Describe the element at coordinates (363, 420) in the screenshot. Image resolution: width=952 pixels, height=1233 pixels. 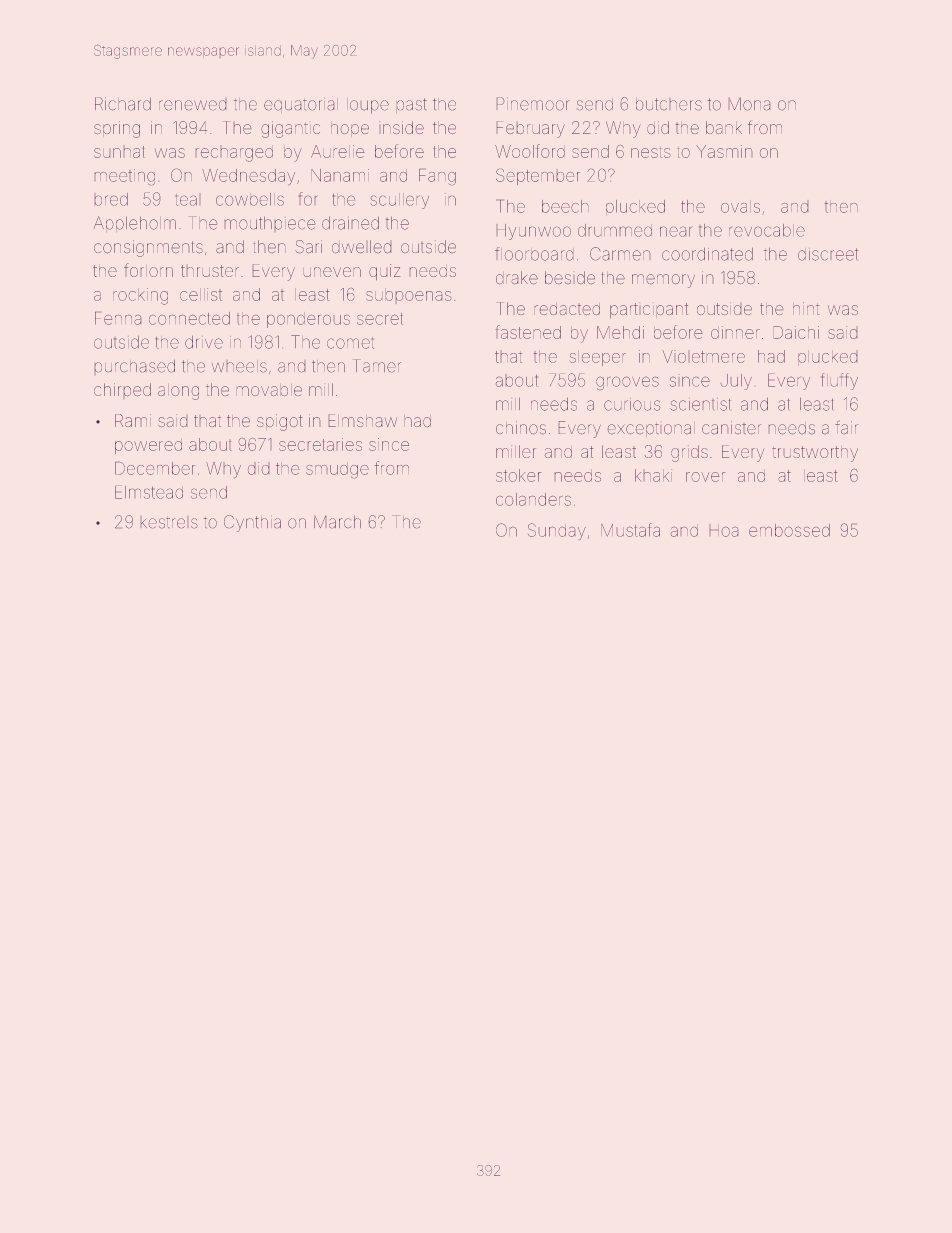
I see `Elmshaw` at that location.
